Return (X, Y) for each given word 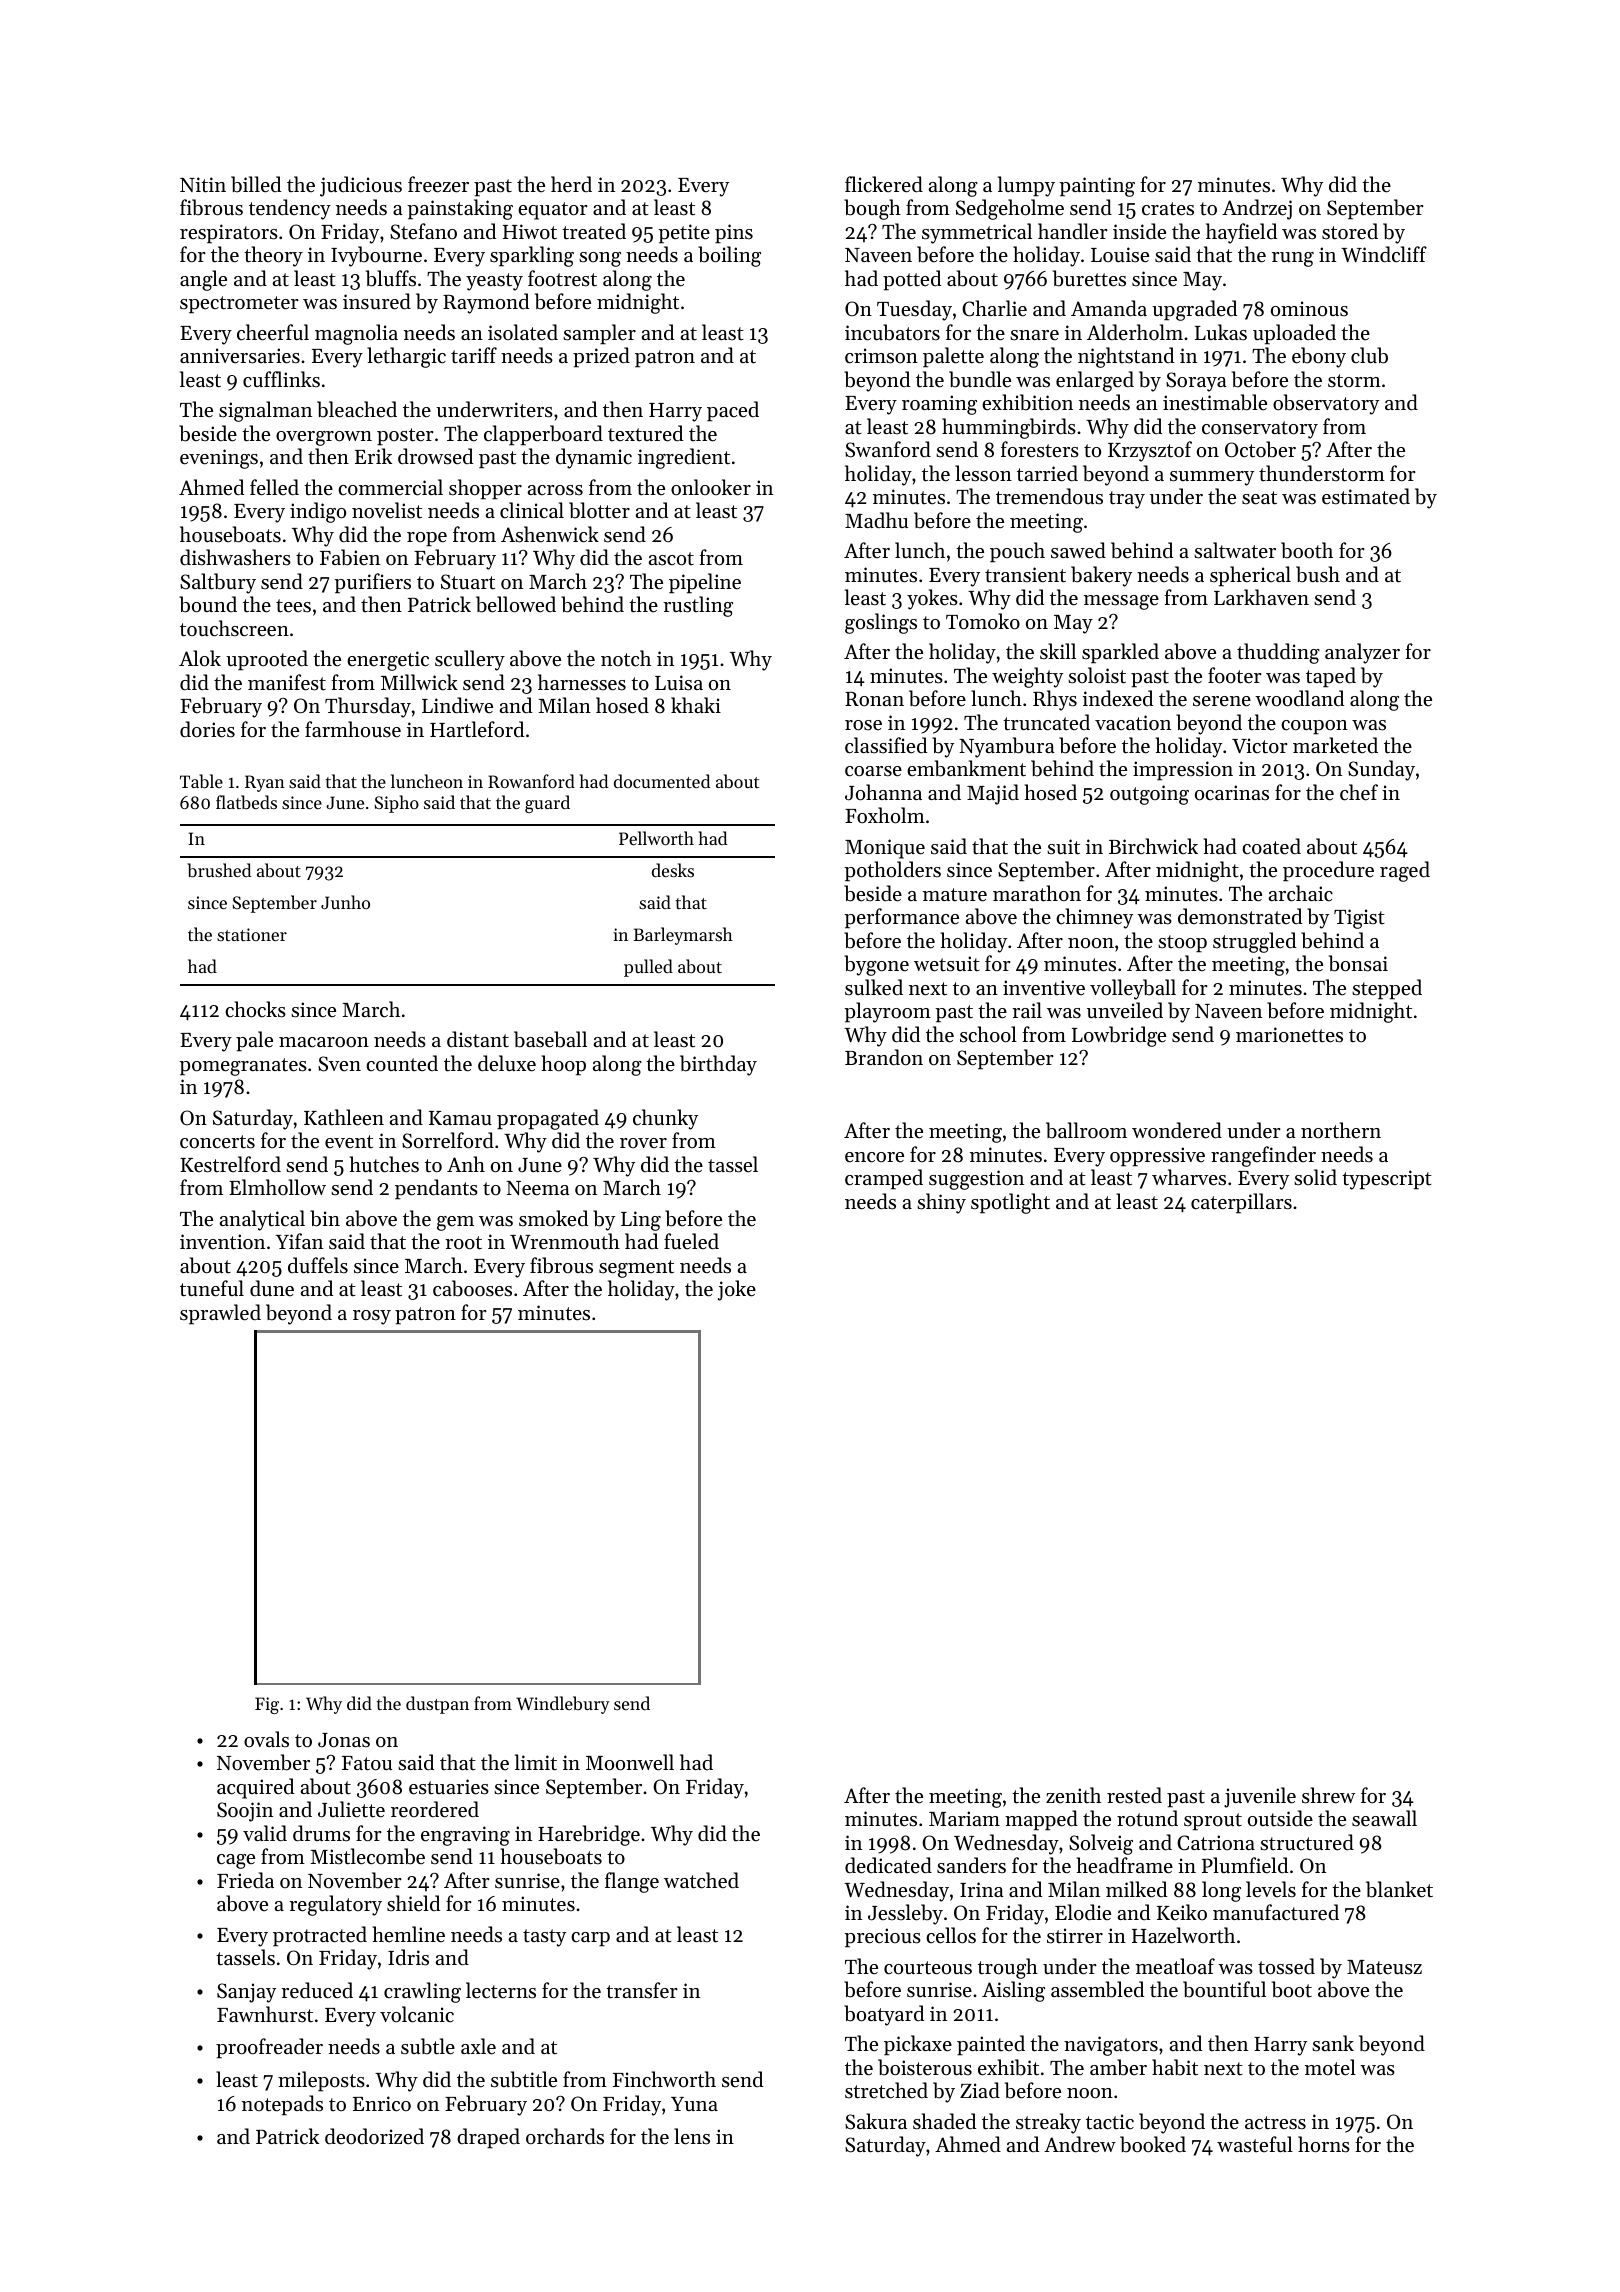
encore (874, 1157)
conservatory (1260, 430)
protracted (320, 1936)
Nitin (203, 185)
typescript (1387, 1180)
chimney (1094, 918)
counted (402, 1063)
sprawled (220, 1314)
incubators (892, 332)
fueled (691, 1241)
